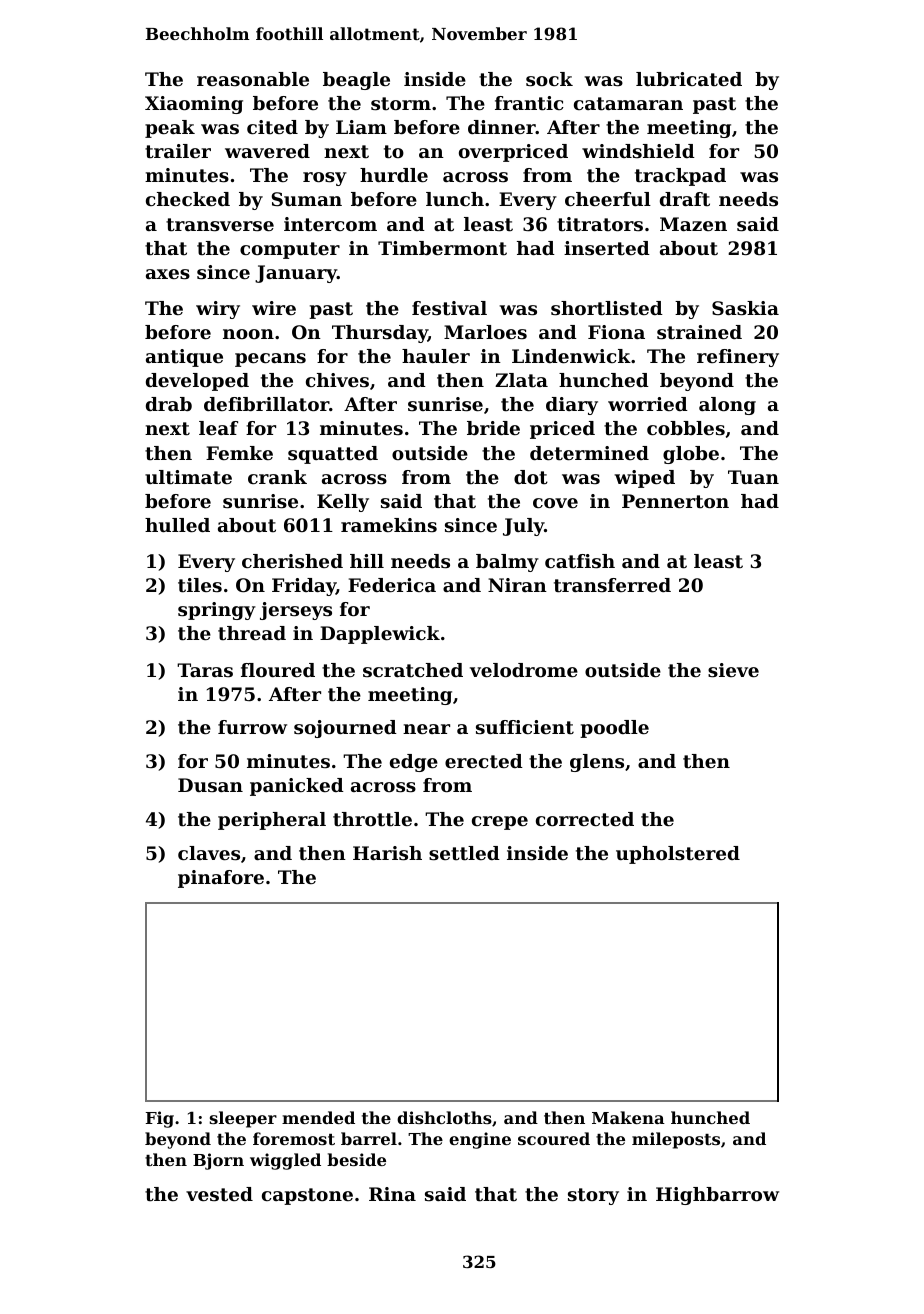  Describe the element at coordinates (529, 103) in the page. I see `frantic` at that location.
